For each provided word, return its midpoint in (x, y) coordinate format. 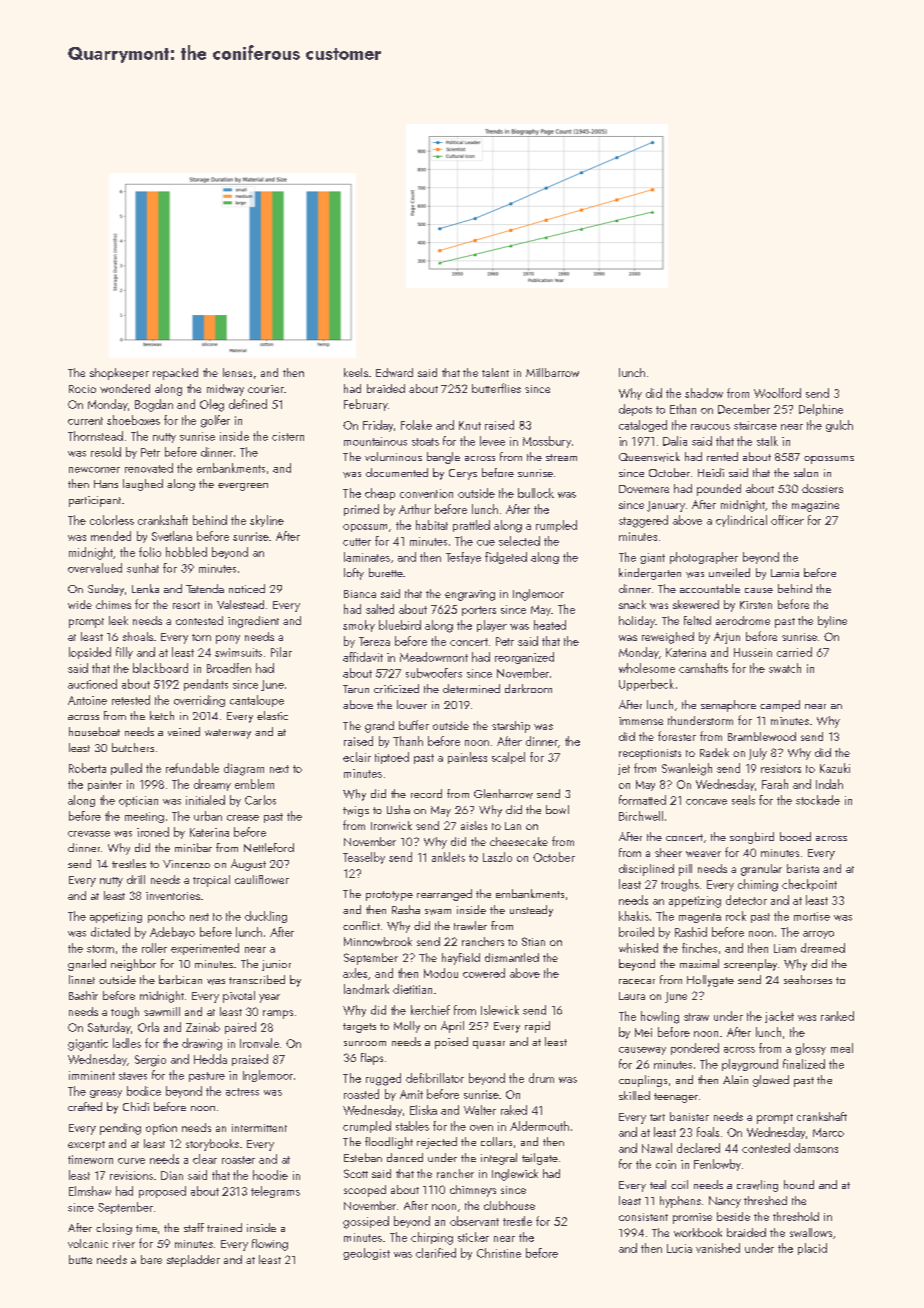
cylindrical (741, 521)
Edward (394, 372)
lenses (237, 372)
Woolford (777, 393)
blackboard (160, 668)
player (492, 626)
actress (242, 1092)
